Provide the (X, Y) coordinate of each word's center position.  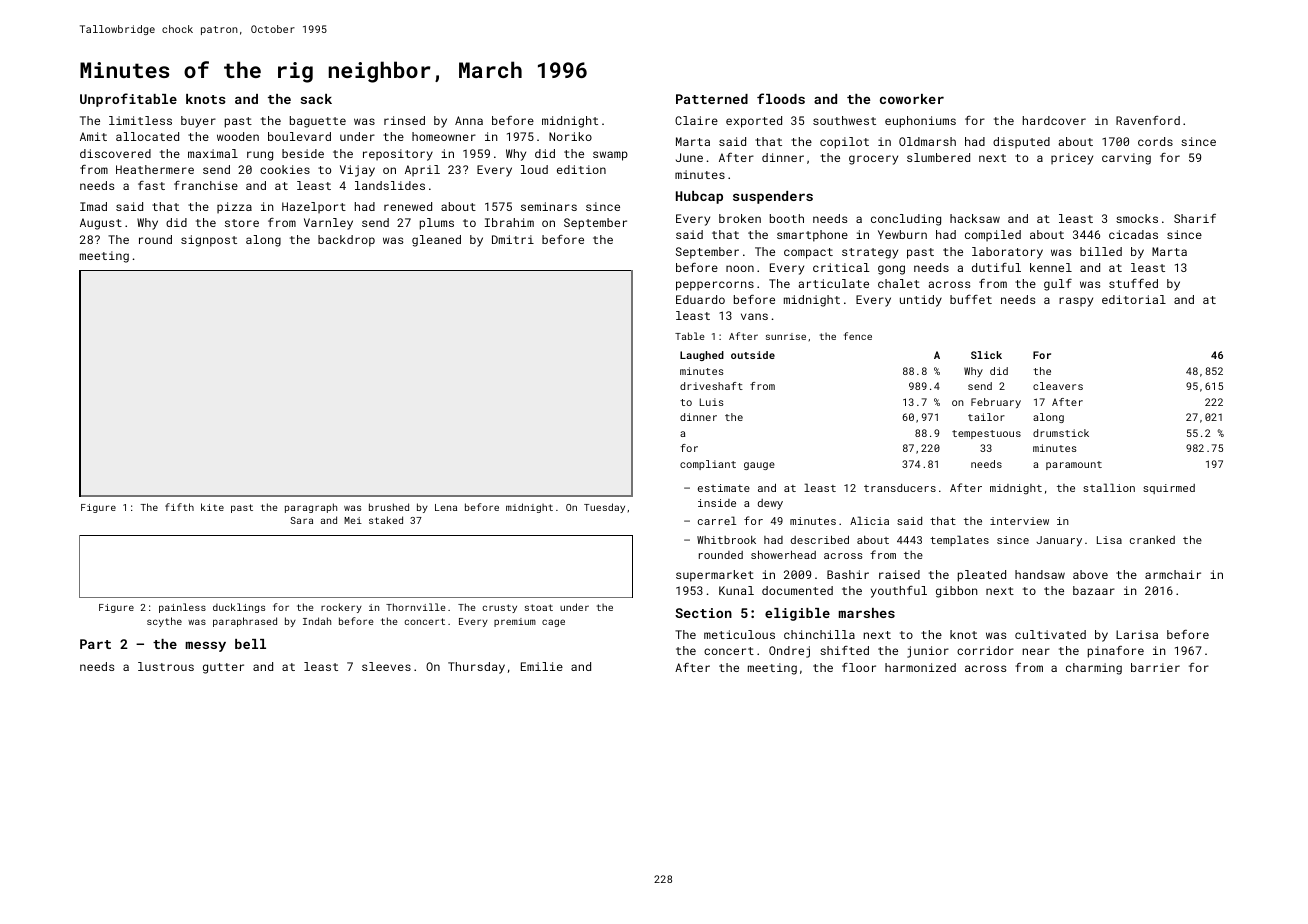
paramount (1074, 465)
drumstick (1061, 433)
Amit (93, 136)
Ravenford (1148, 120)
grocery (873, 160)
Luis (712, 402)
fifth (179, 507)
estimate (724, 488)
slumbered (938, 157)
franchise (206, 185)
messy (206, 646)
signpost (209, 241)
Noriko (570, 136)
